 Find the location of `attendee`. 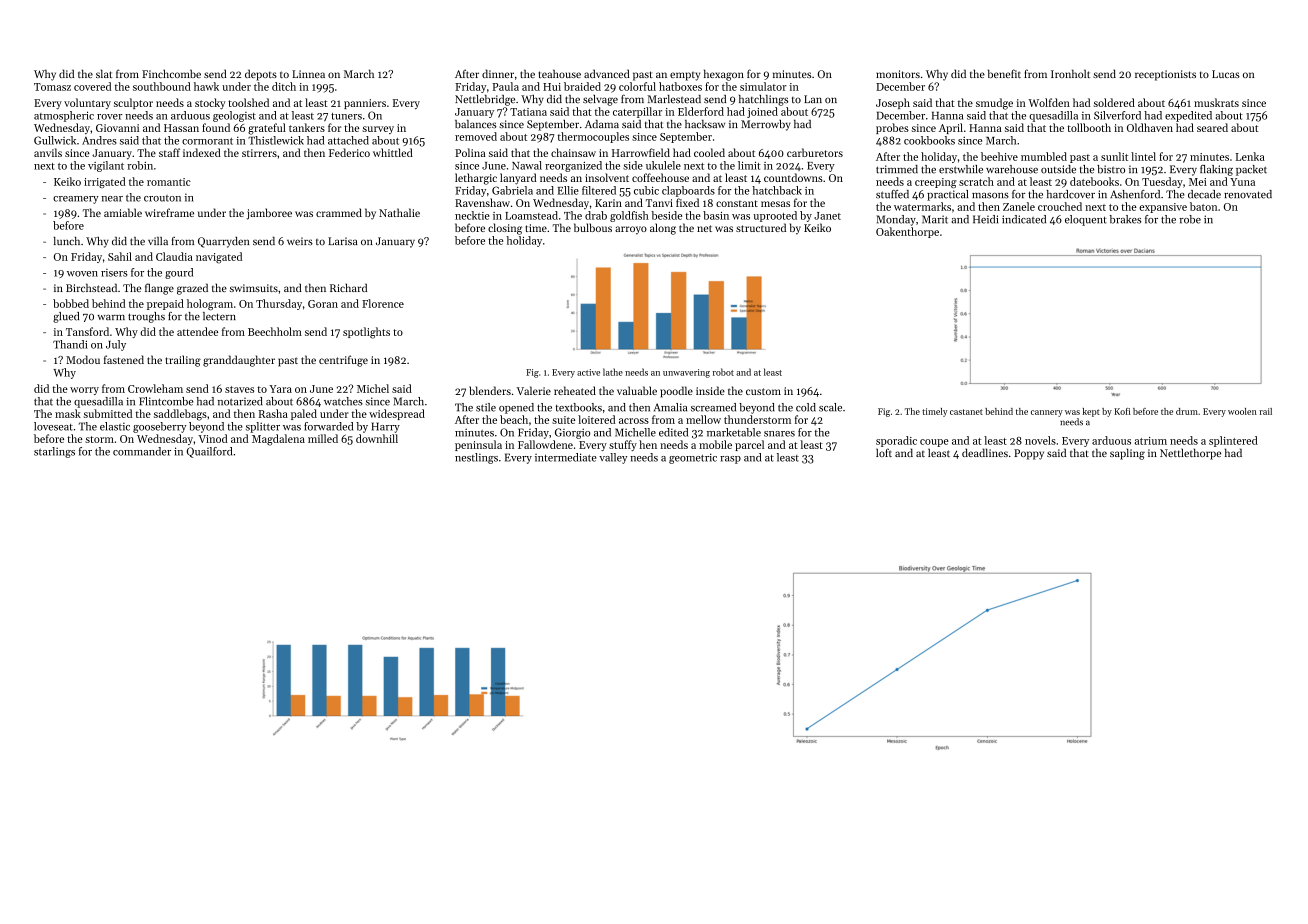

attendee is located at coordinates (197, 331).
